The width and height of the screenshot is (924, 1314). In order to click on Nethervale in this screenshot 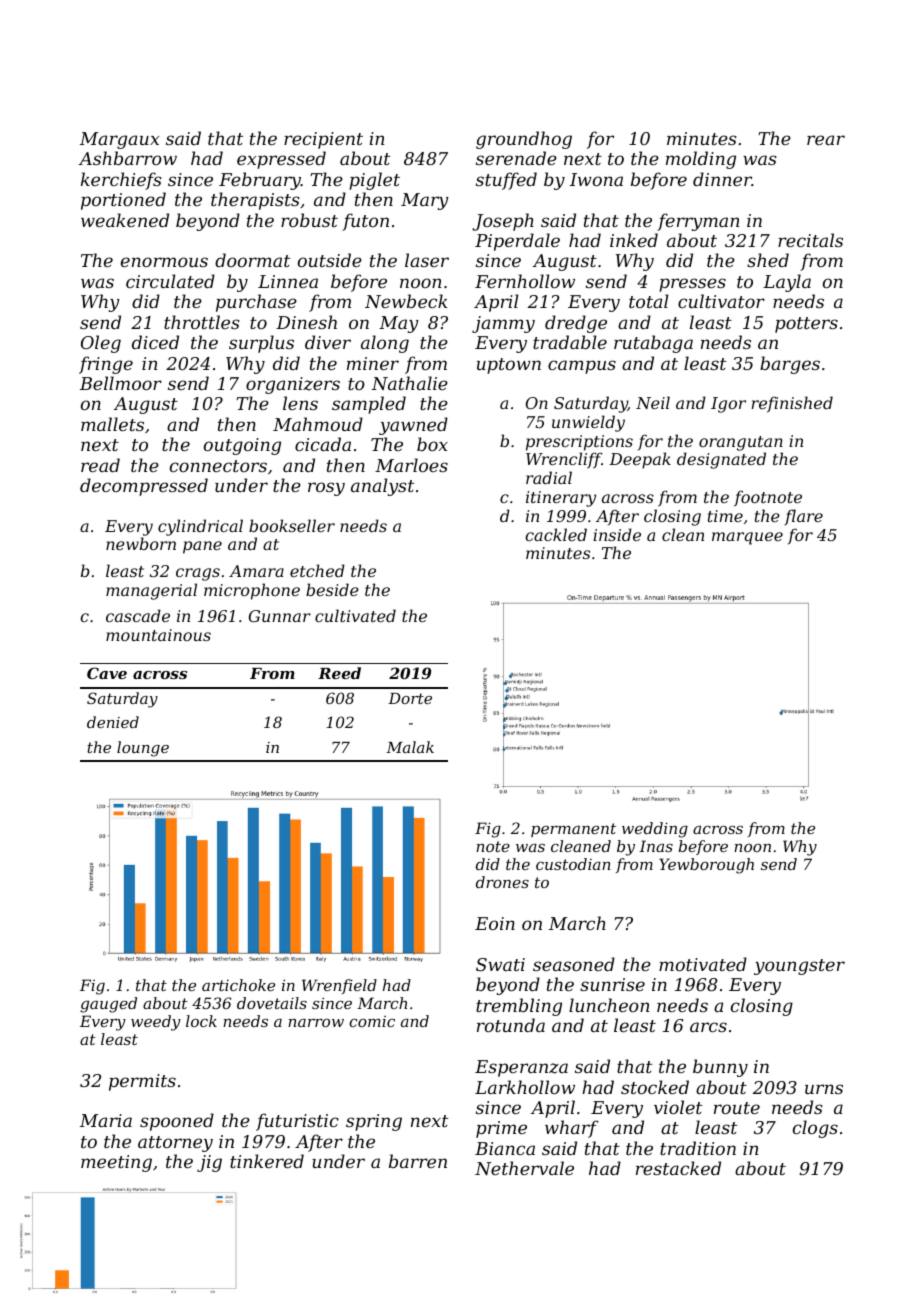, I will do `click(524, 1168)`.
